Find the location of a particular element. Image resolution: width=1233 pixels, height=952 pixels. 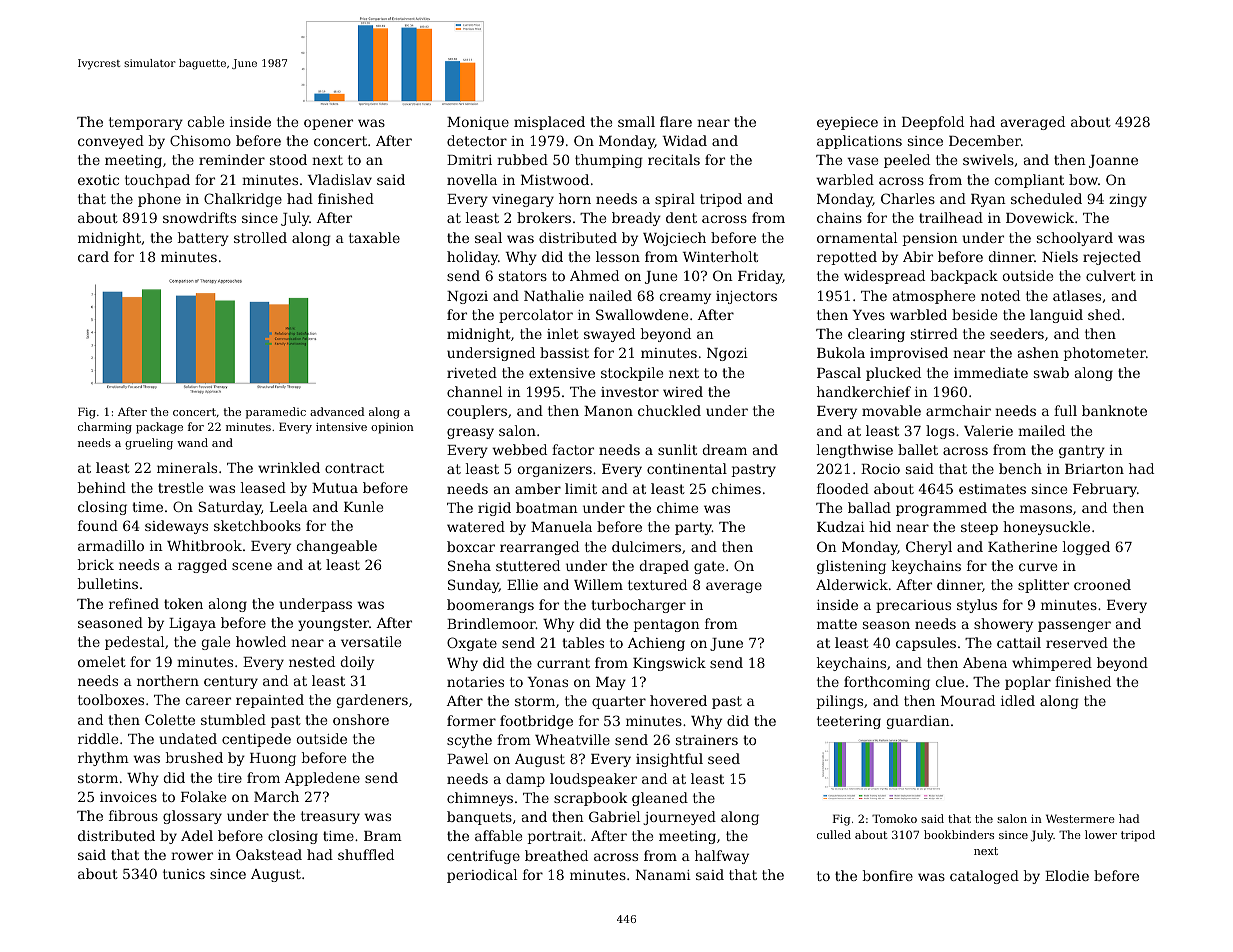

stood is located at coordinates (288, 159).
